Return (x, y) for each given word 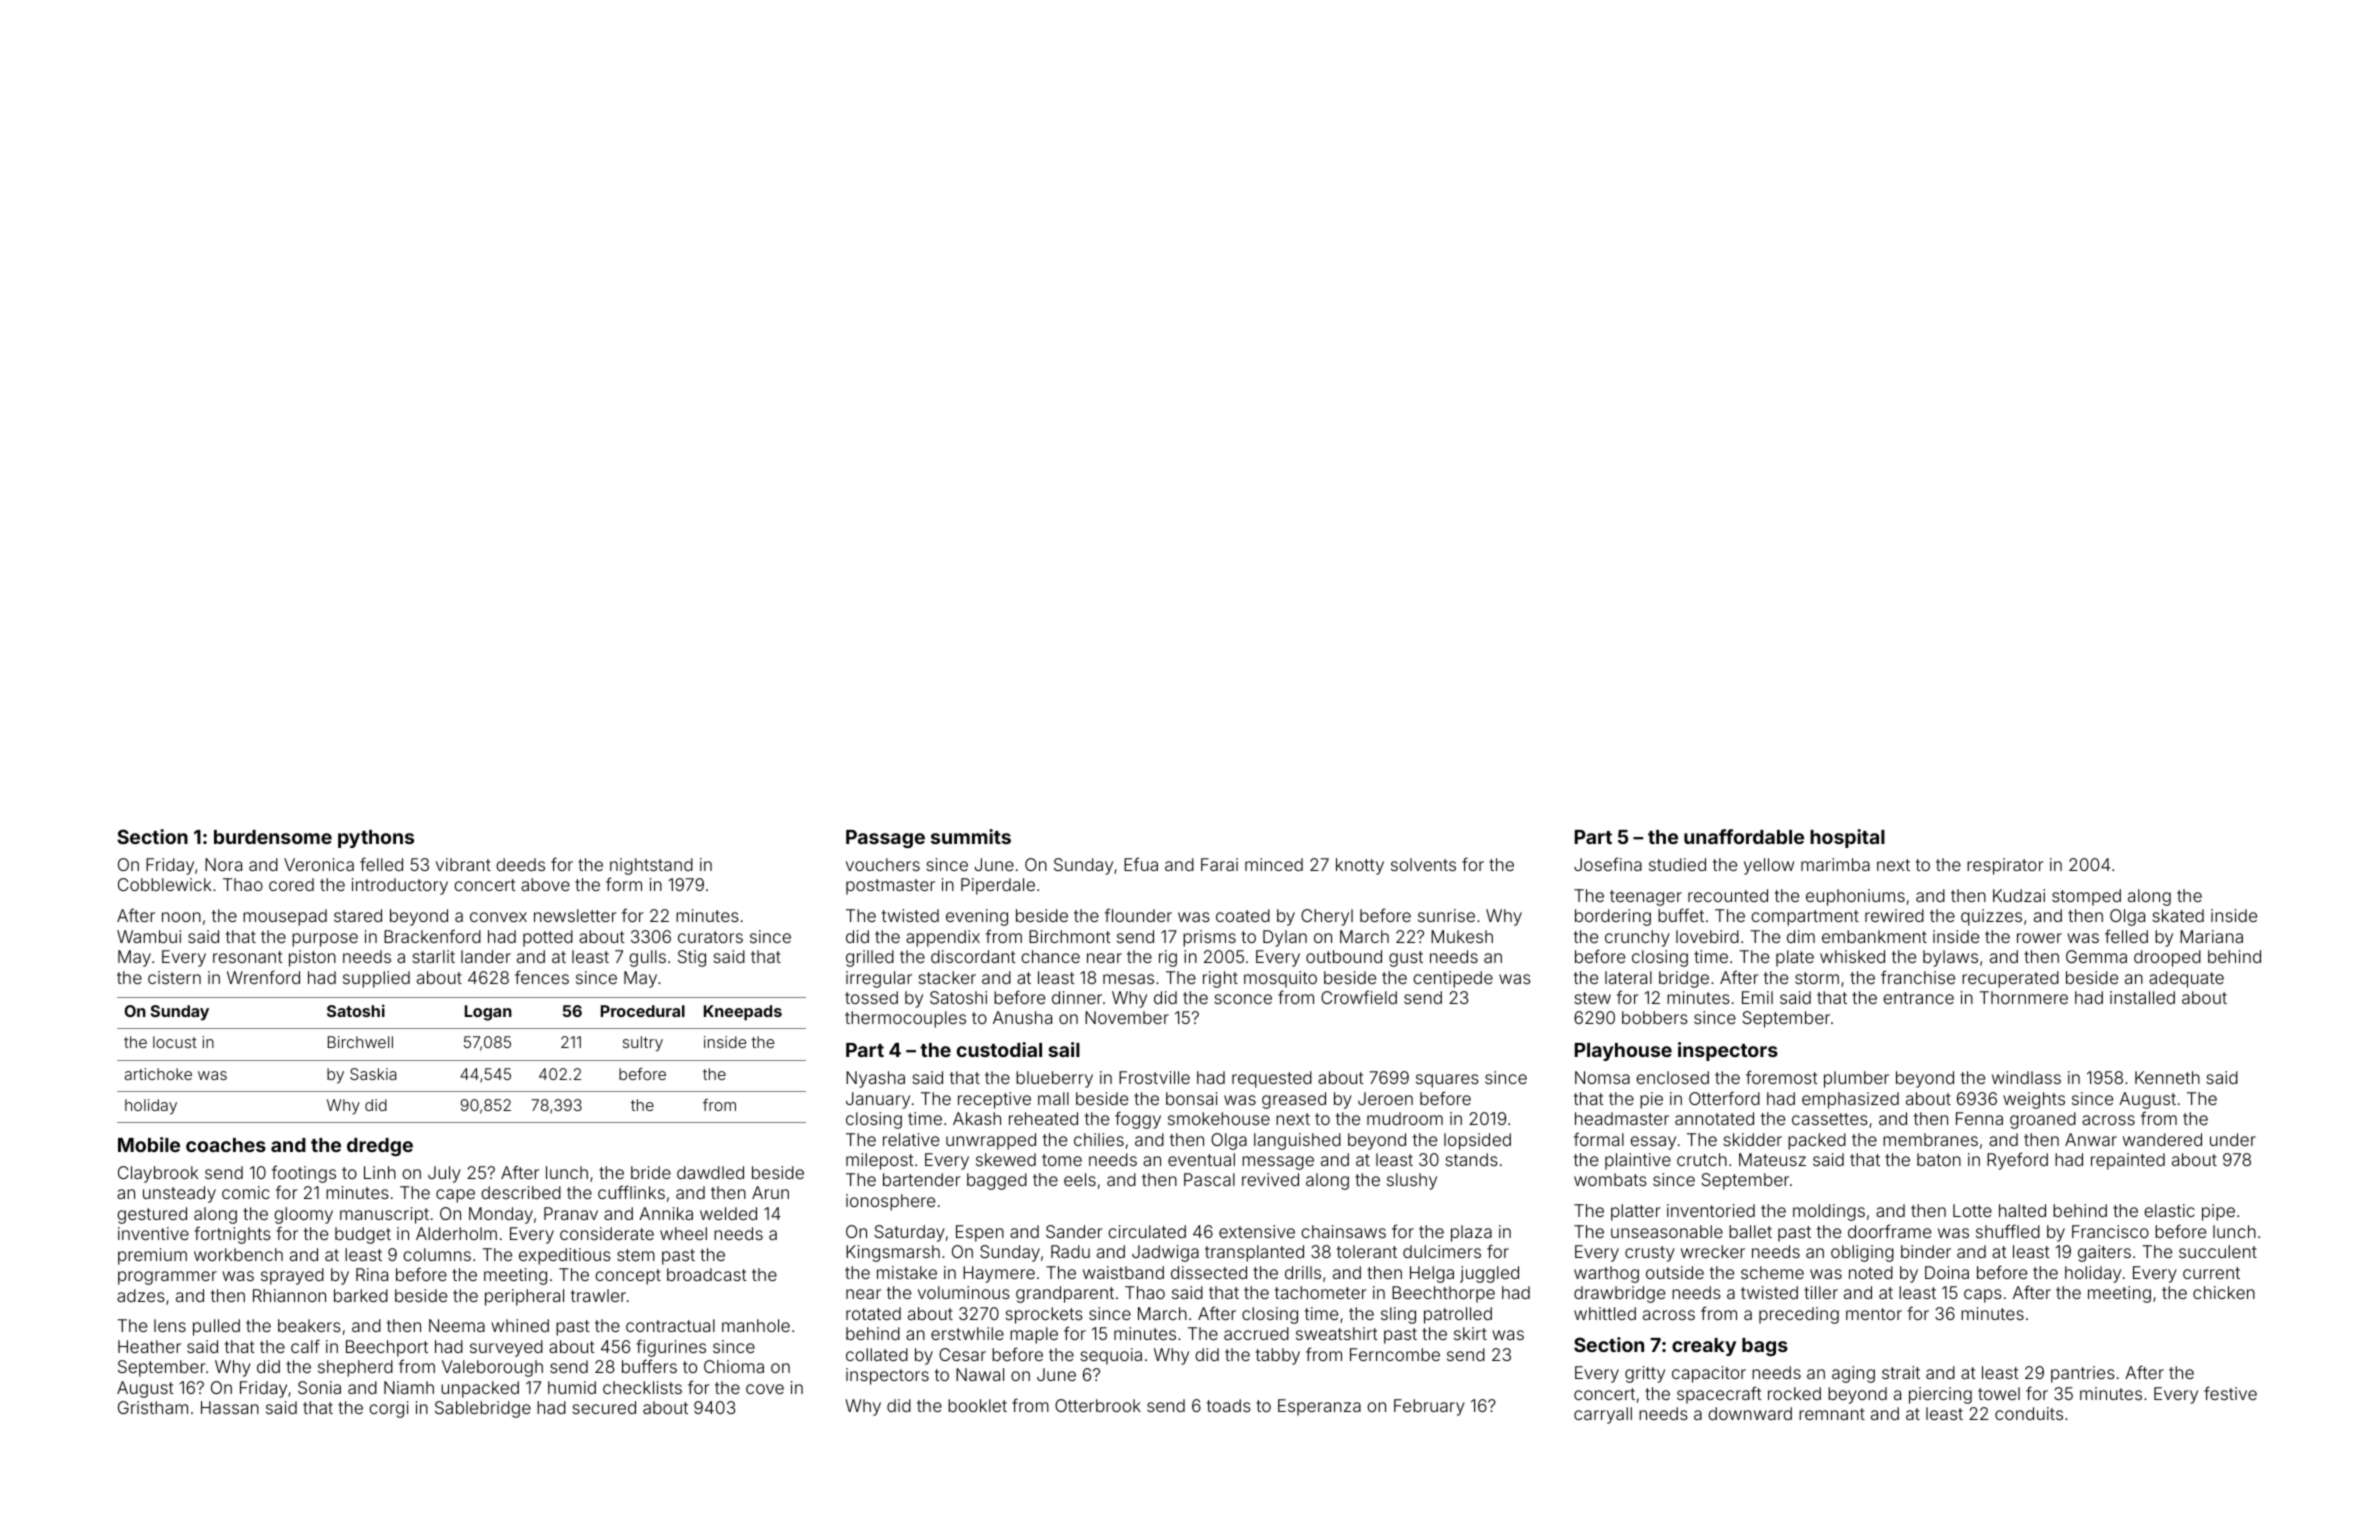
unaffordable (1744, 836)
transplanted (1254, 1253)
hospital (1847, 838)
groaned (2043, 1120)
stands (1472, 1159)
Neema (457, 1325)
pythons (376, 839)
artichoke (158, 1074)
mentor (1874, 1314)
